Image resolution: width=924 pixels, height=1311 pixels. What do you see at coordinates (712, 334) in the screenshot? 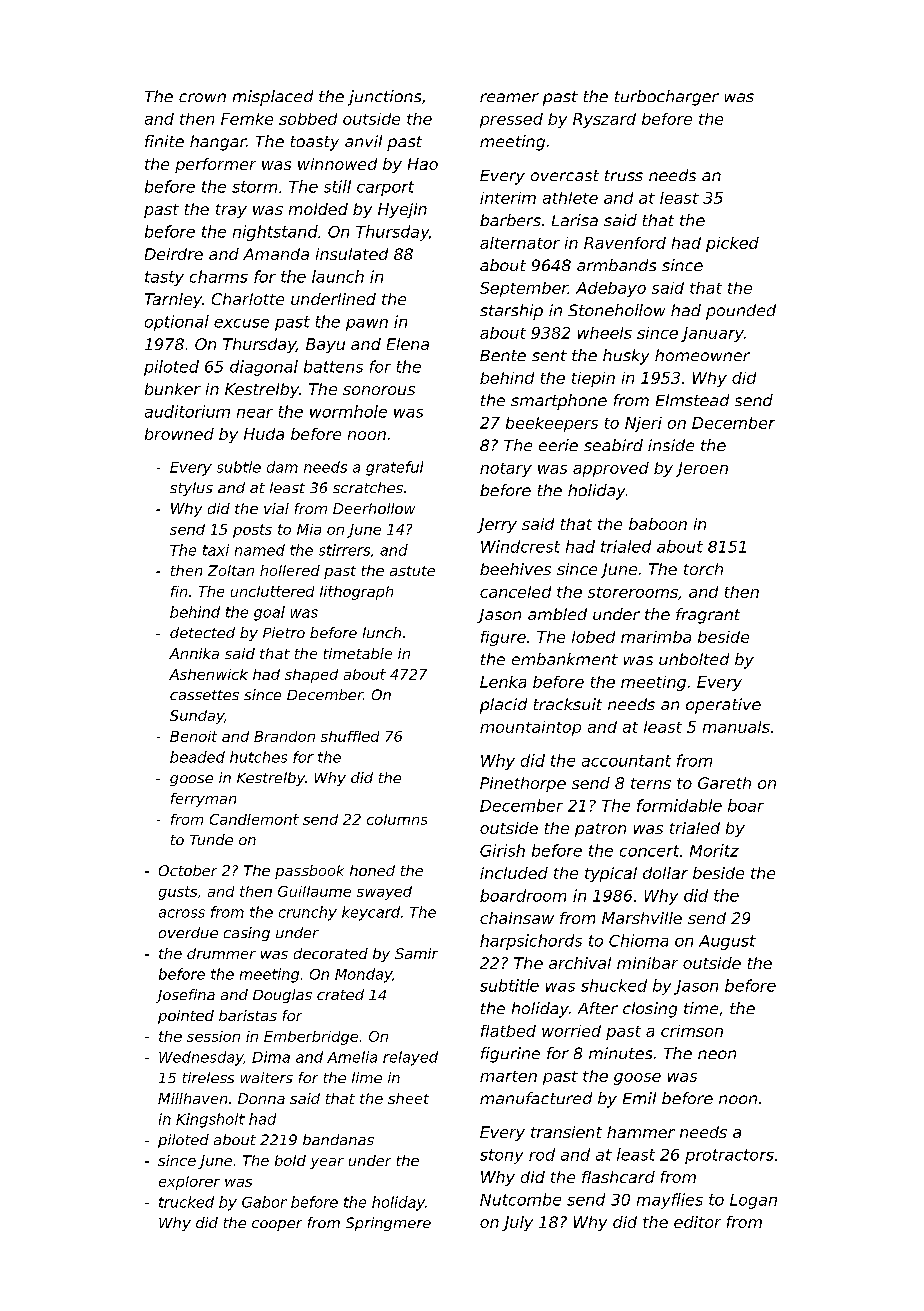
I see `January` at bounding box center [712, 334].
